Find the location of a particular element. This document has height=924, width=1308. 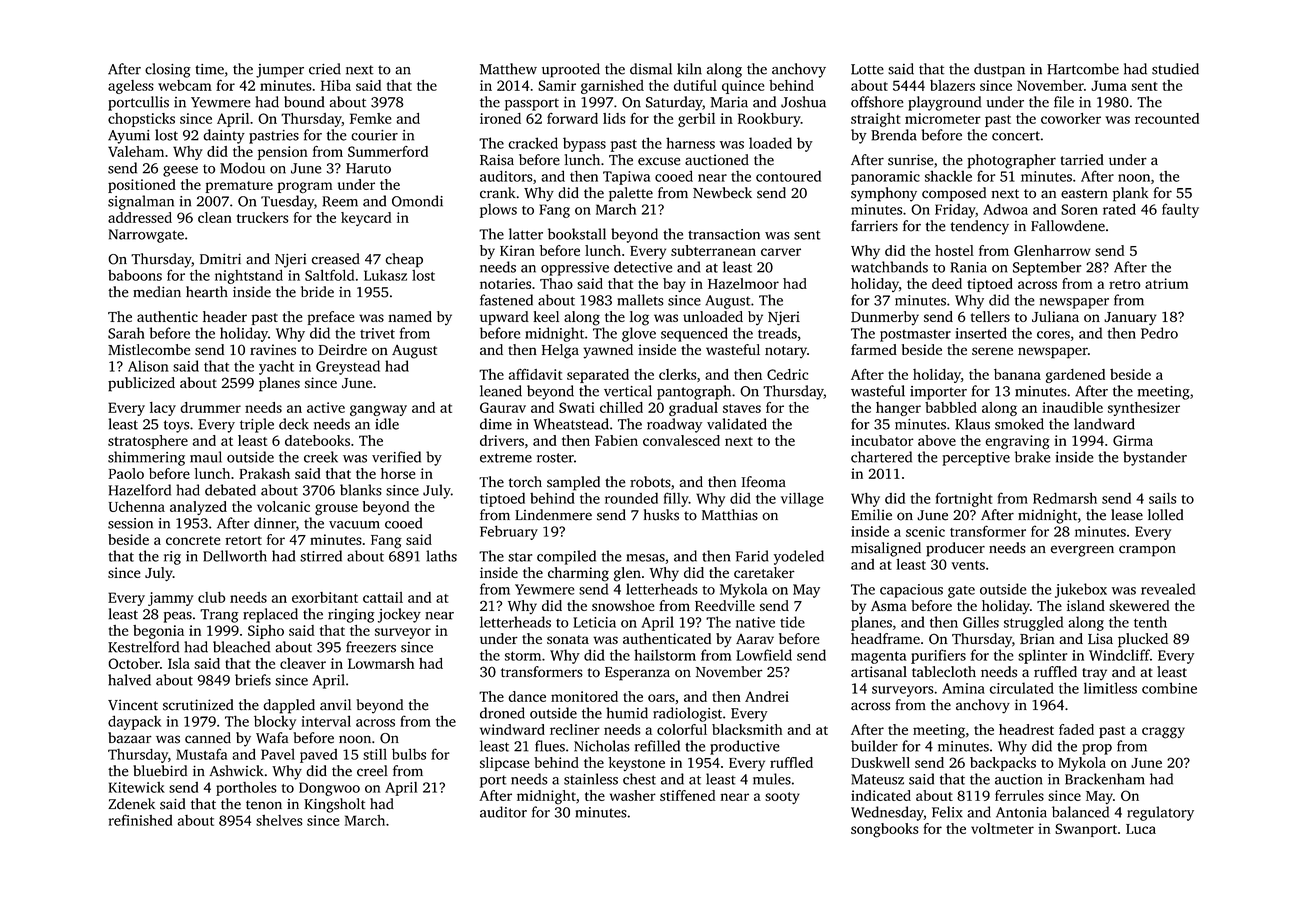

washer is located at coordinates (633, 795).
